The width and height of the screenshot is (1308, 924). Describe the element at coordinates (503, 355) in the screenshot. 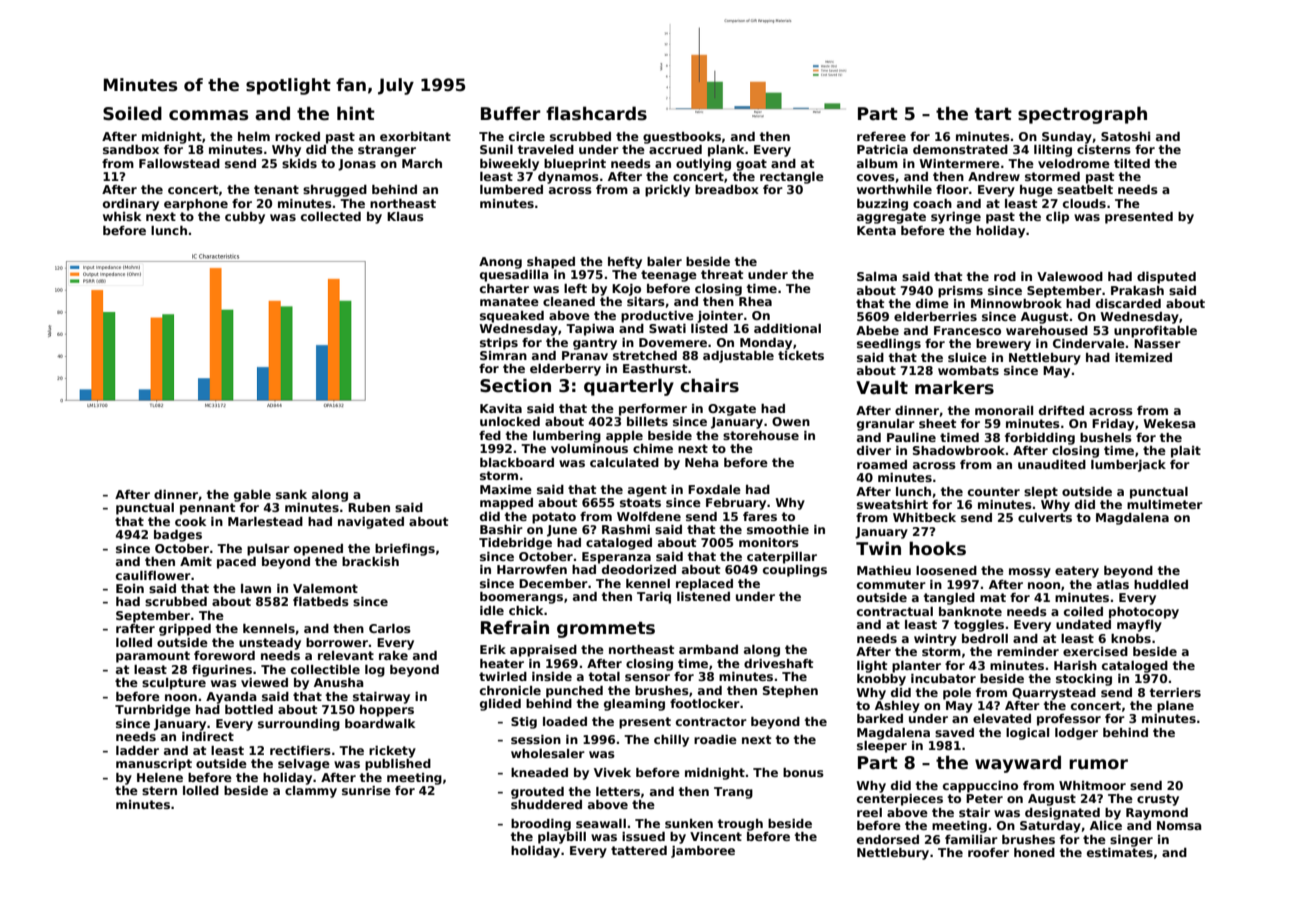

I see `Simran` at that location.
